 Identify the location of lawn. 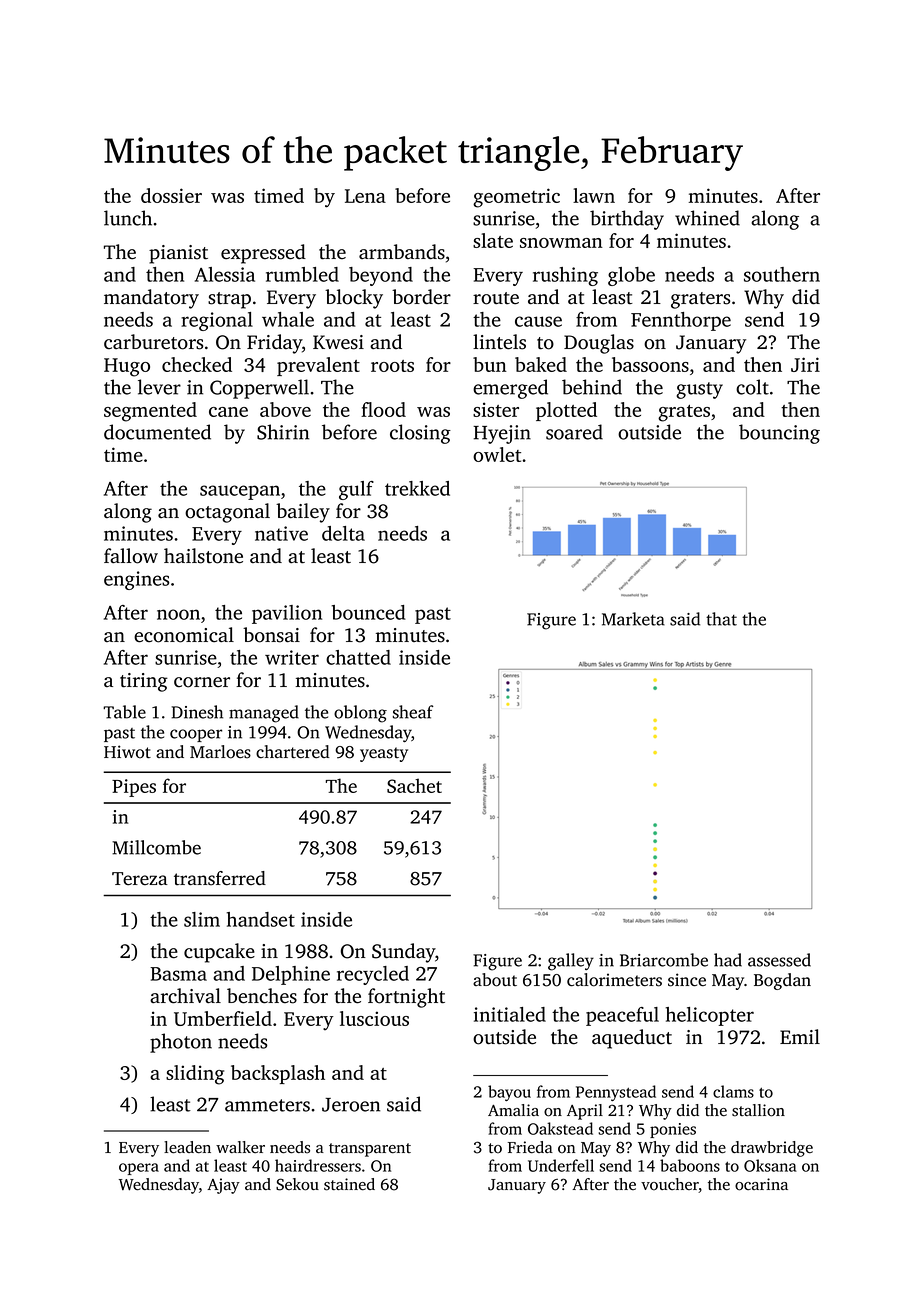
(594, 195).
